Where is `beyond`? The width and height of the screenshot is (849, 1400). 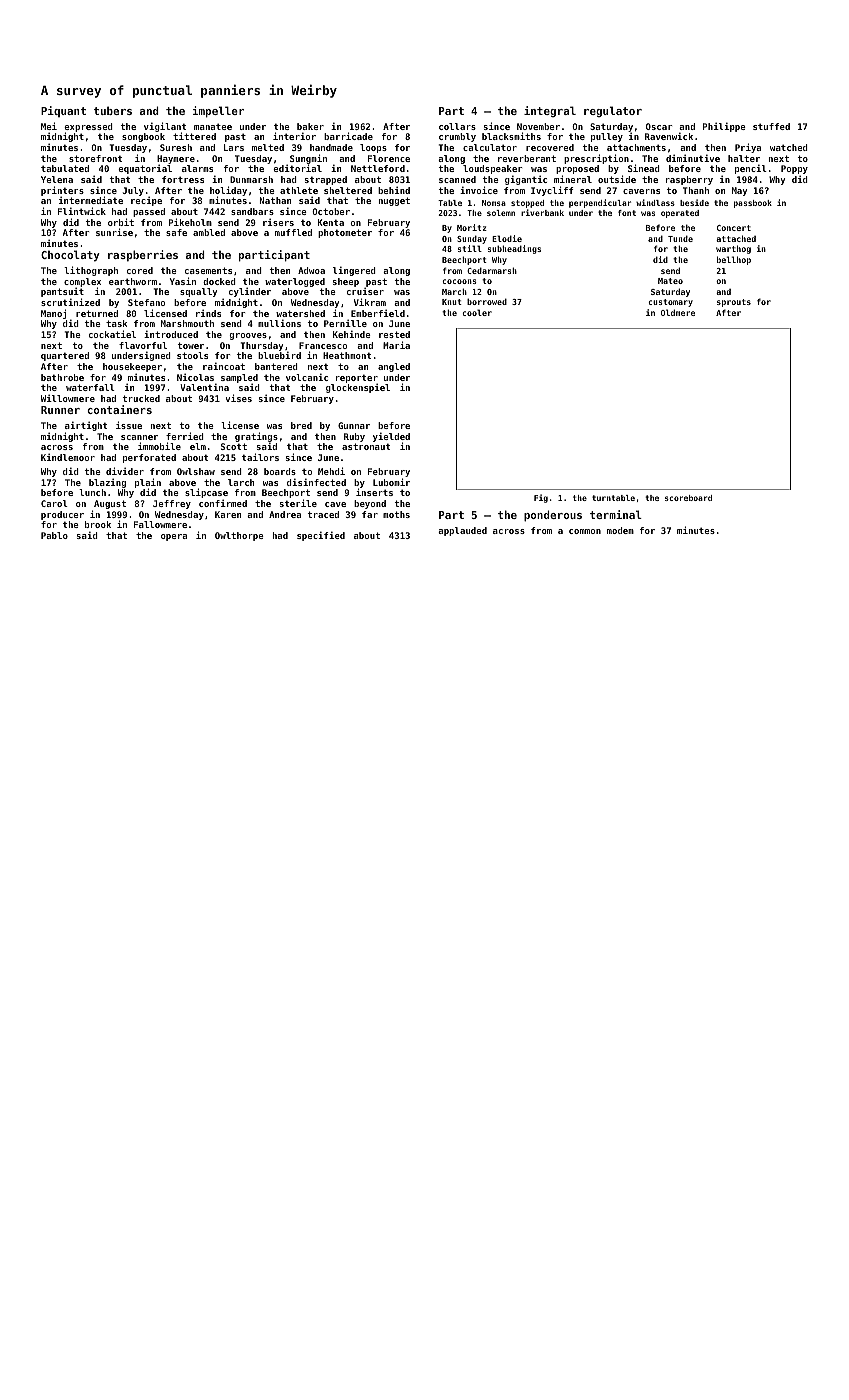
beyond is located at coordinates (370, 504).
